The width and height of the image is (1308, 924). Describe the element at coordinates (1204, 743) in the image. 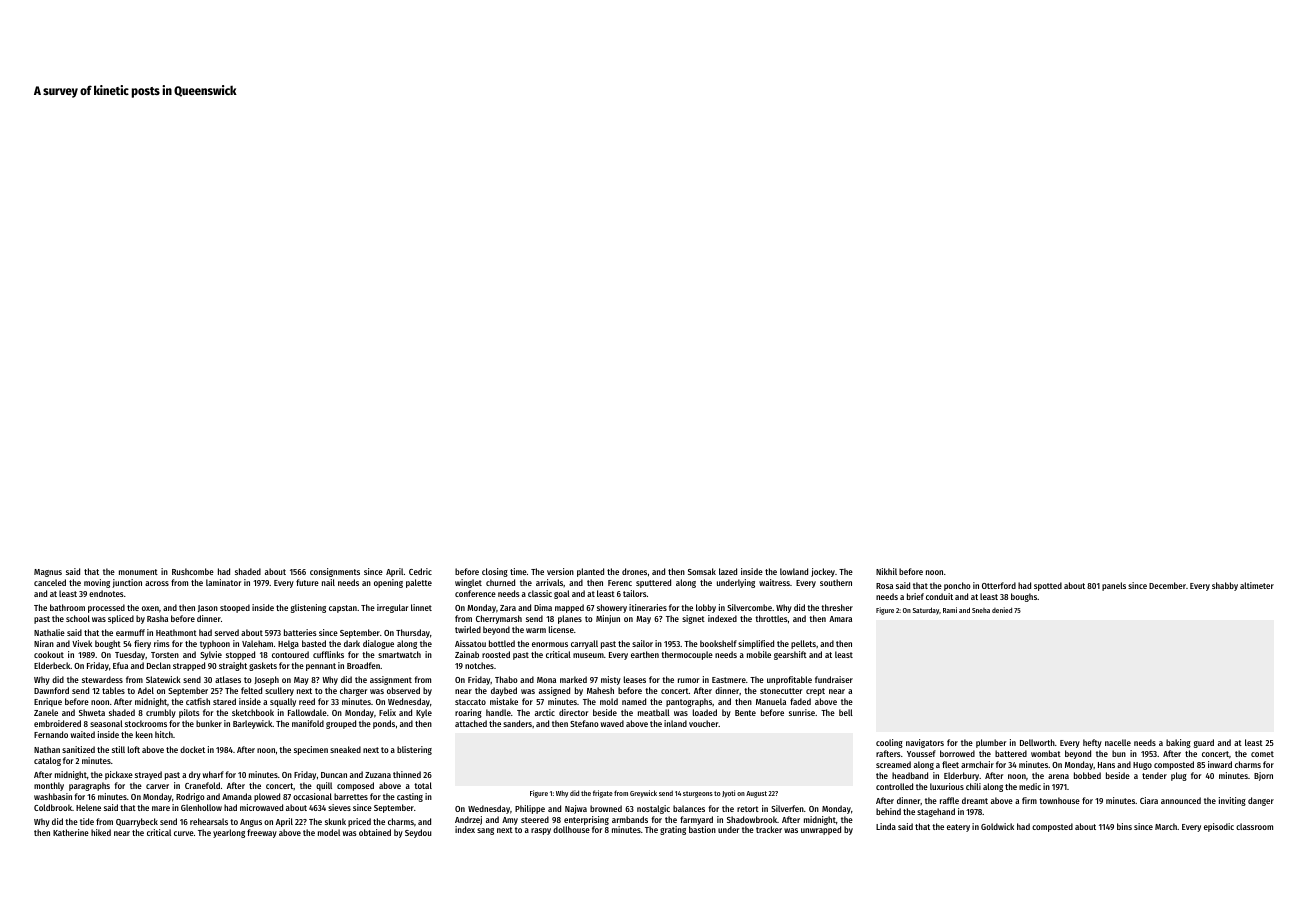

I see `guard` at that location.
